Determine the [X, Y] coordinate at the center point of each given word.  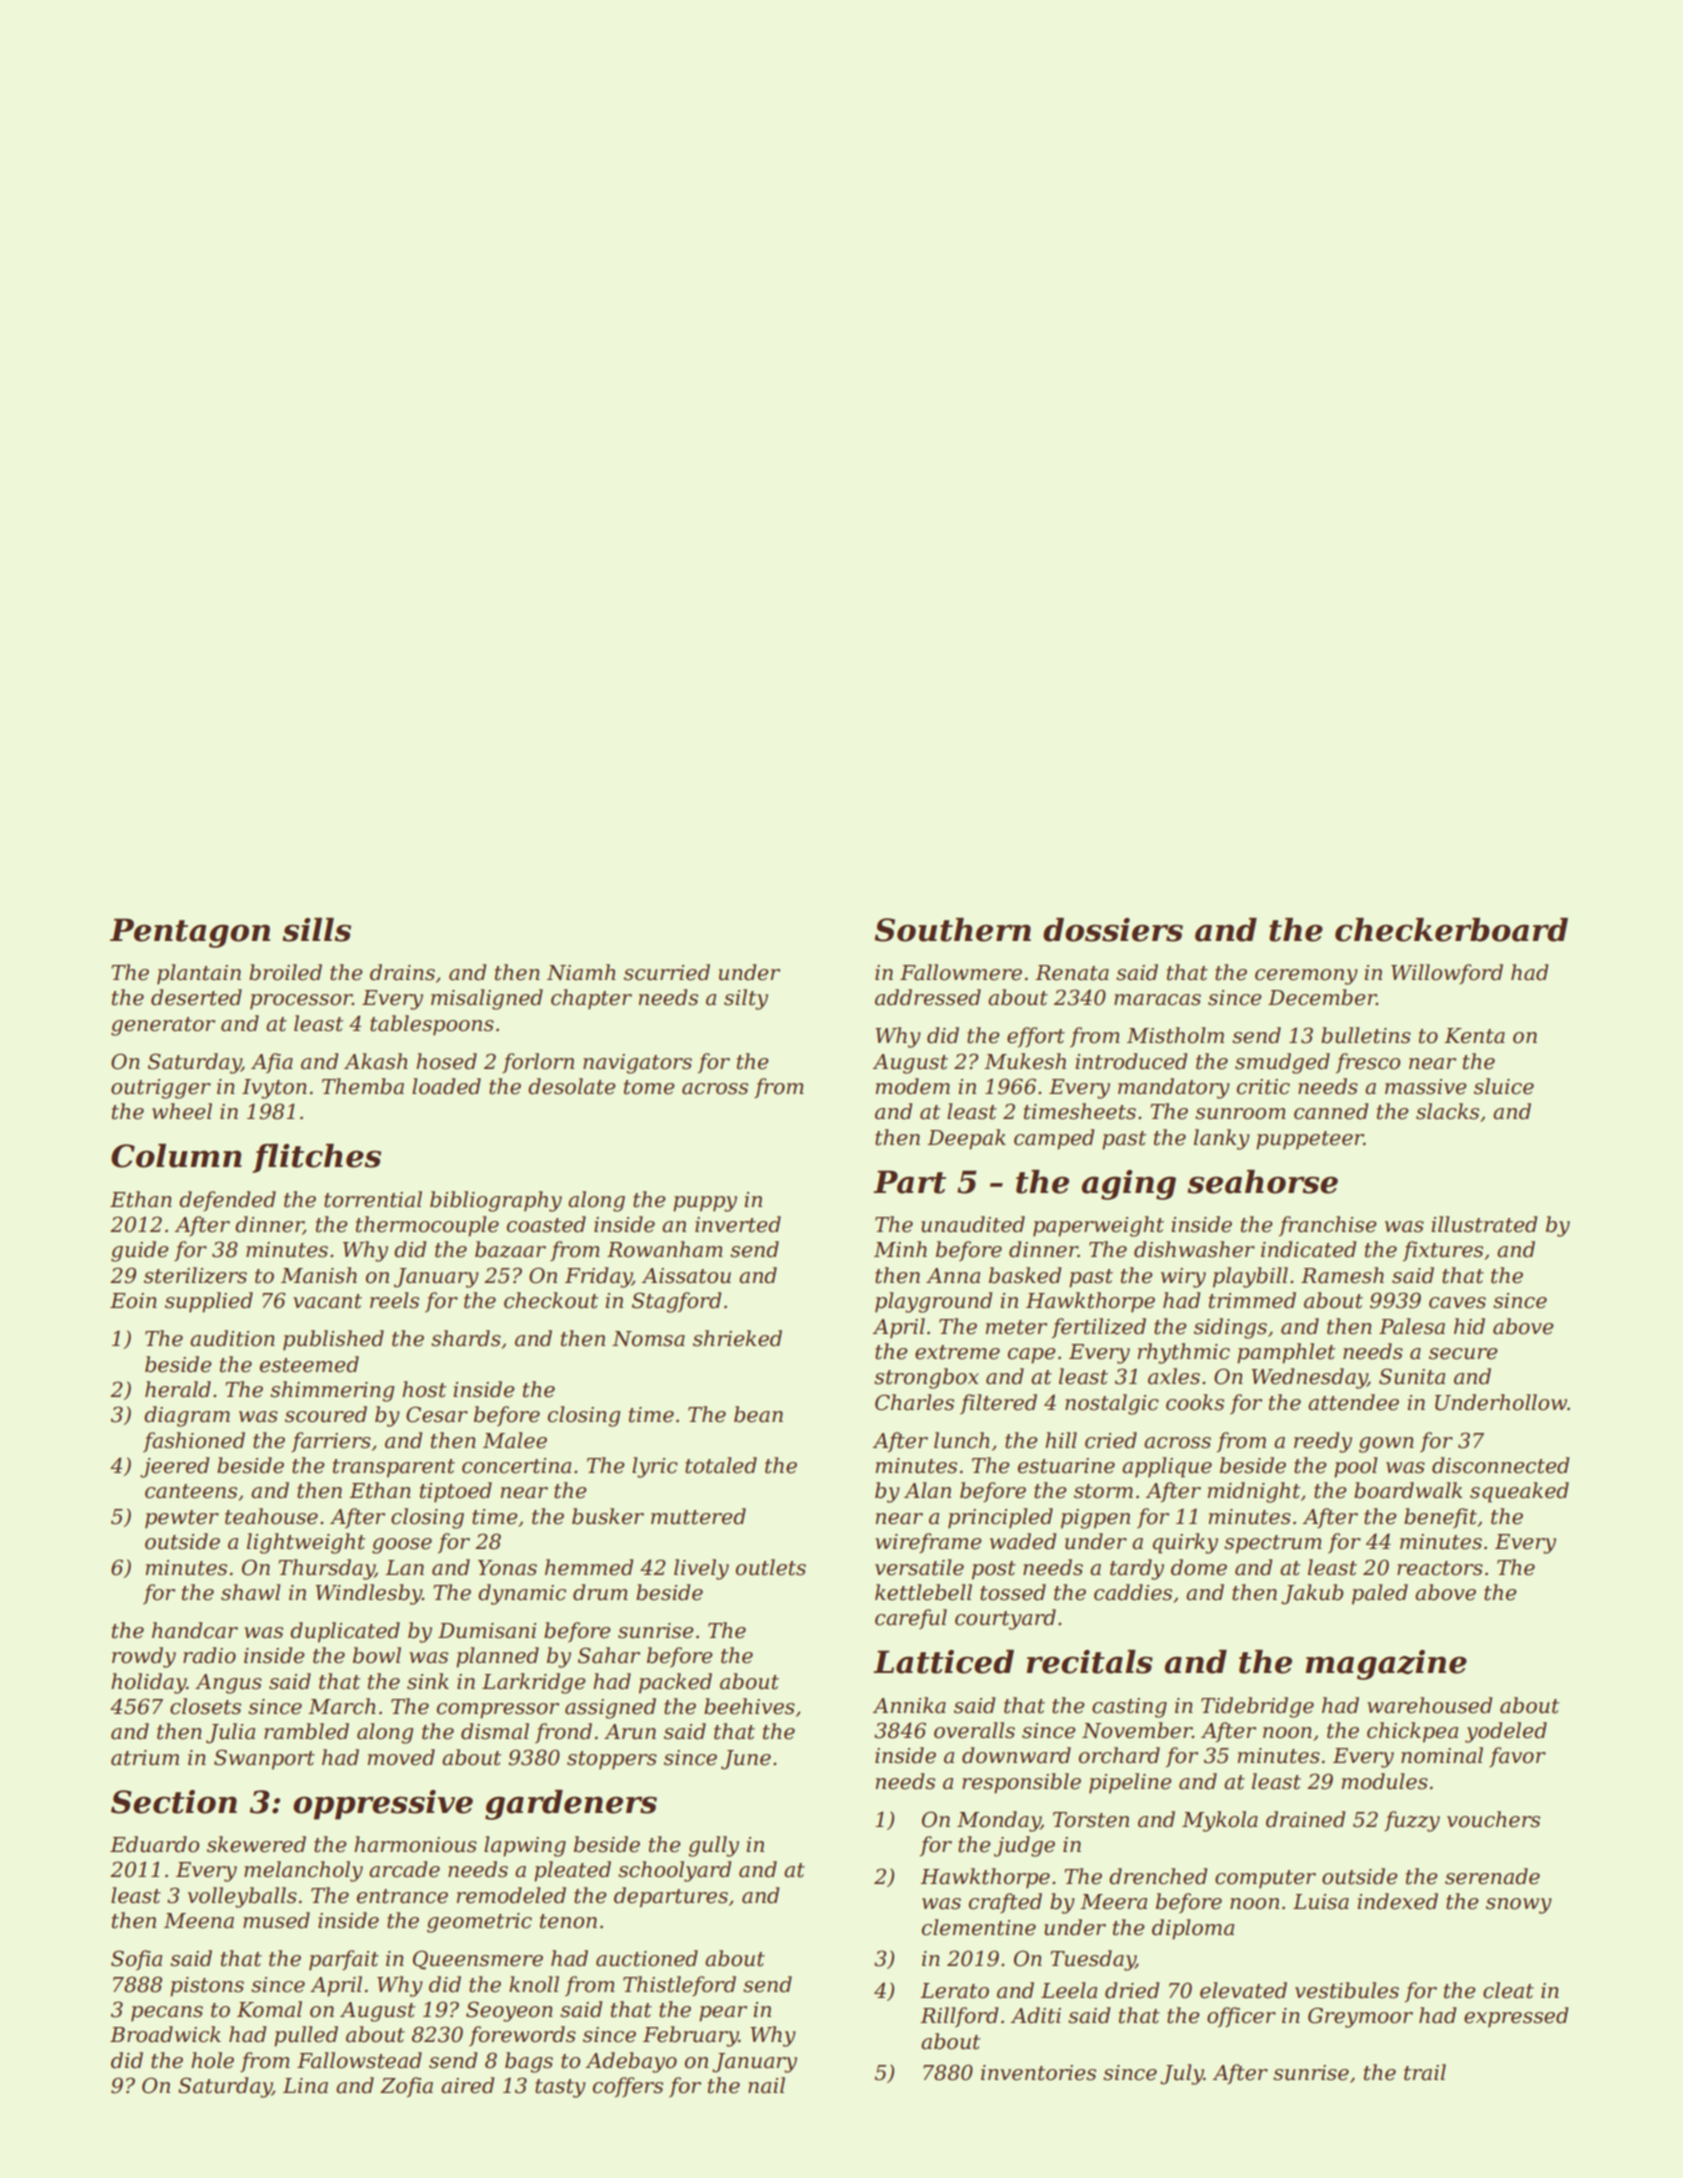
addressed [928, 997]
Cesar [437, 1414]
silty [746, 999]
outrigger [161, 1089]
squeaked [1519, 1492]
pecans [167, 2014]
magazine [1386, 1665]
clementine [979, 1927]
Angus [228, 1684]
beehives [749, 1706]
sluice [1504, 1086]
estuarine [1066, 1466]
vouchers [1493, 1819]
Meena [199, 1921]
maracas [1157, 1000]
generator [163, 1026]
